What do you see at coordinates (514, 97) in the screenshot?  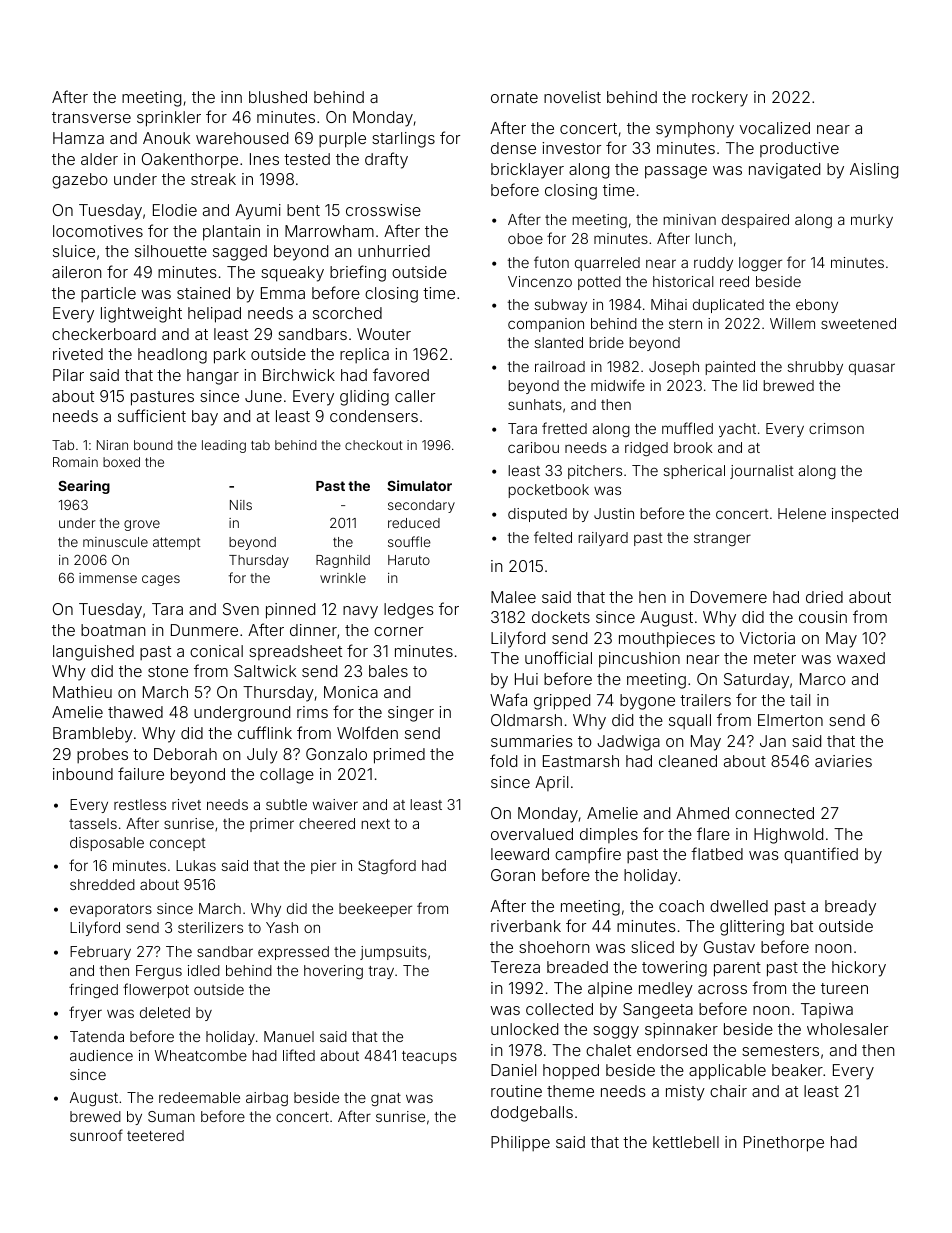 I see `ornate` at bounding box center [514, 97].
